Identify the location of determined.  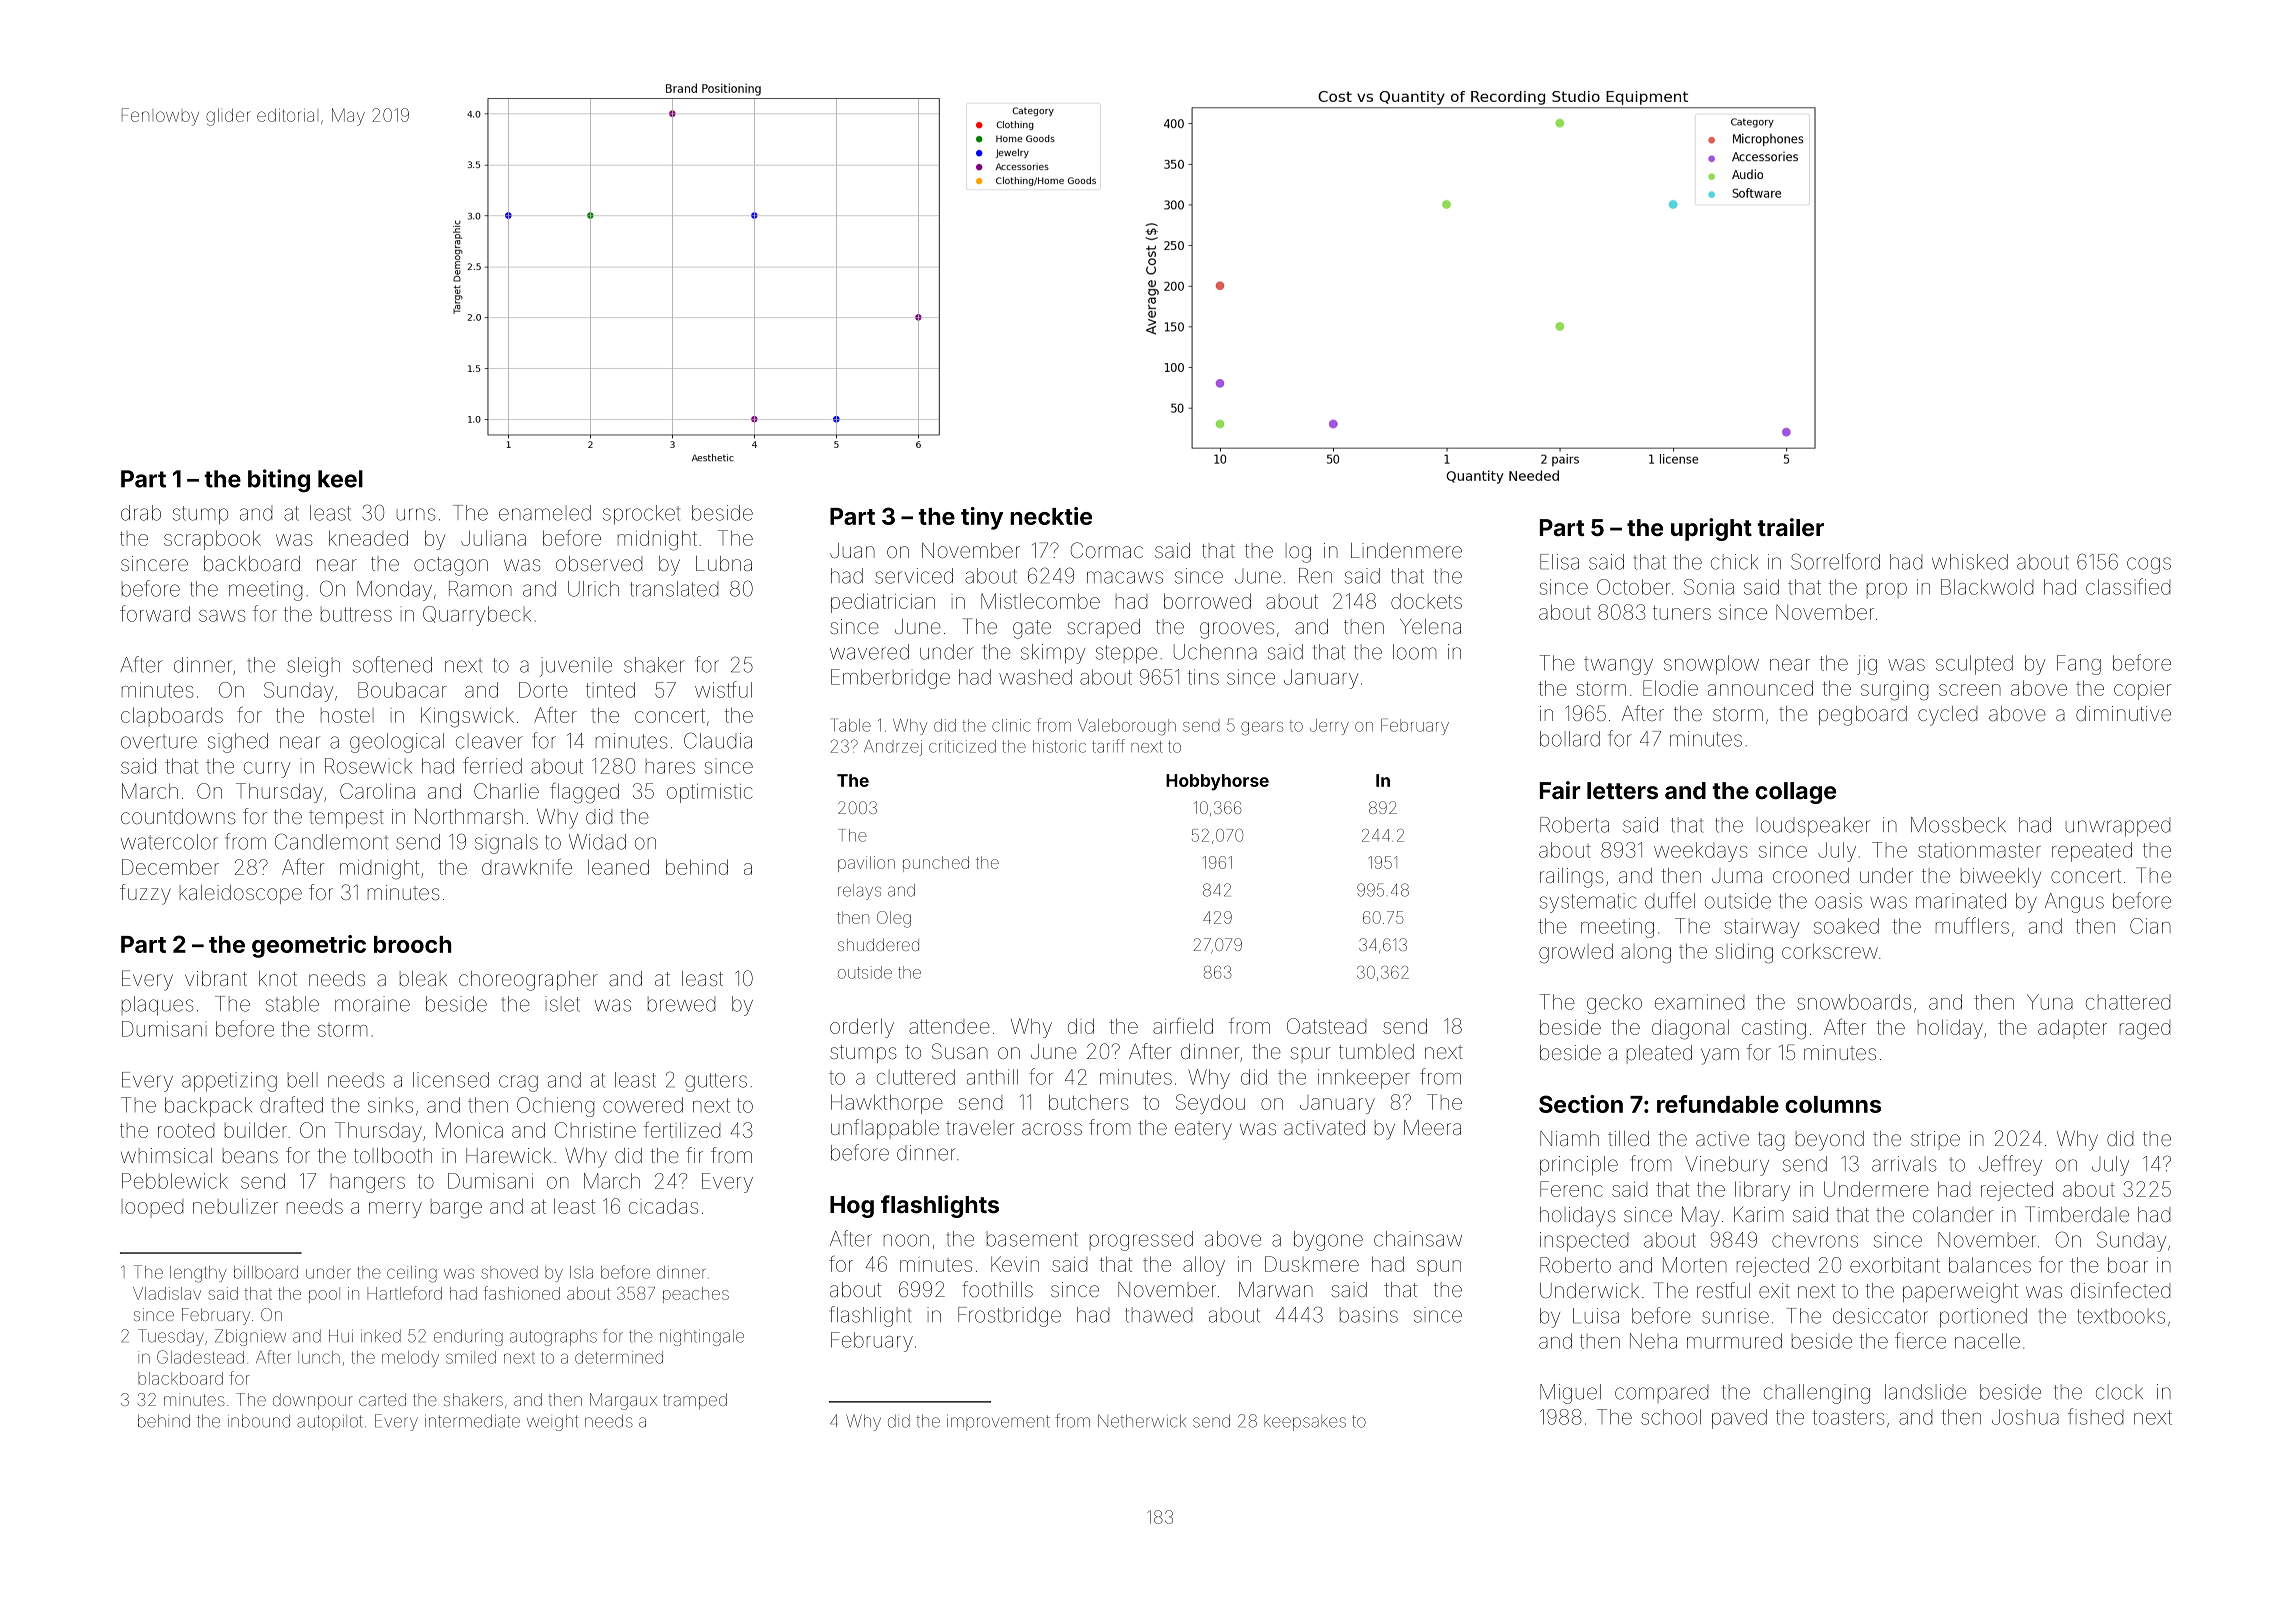
(619, 1357).
